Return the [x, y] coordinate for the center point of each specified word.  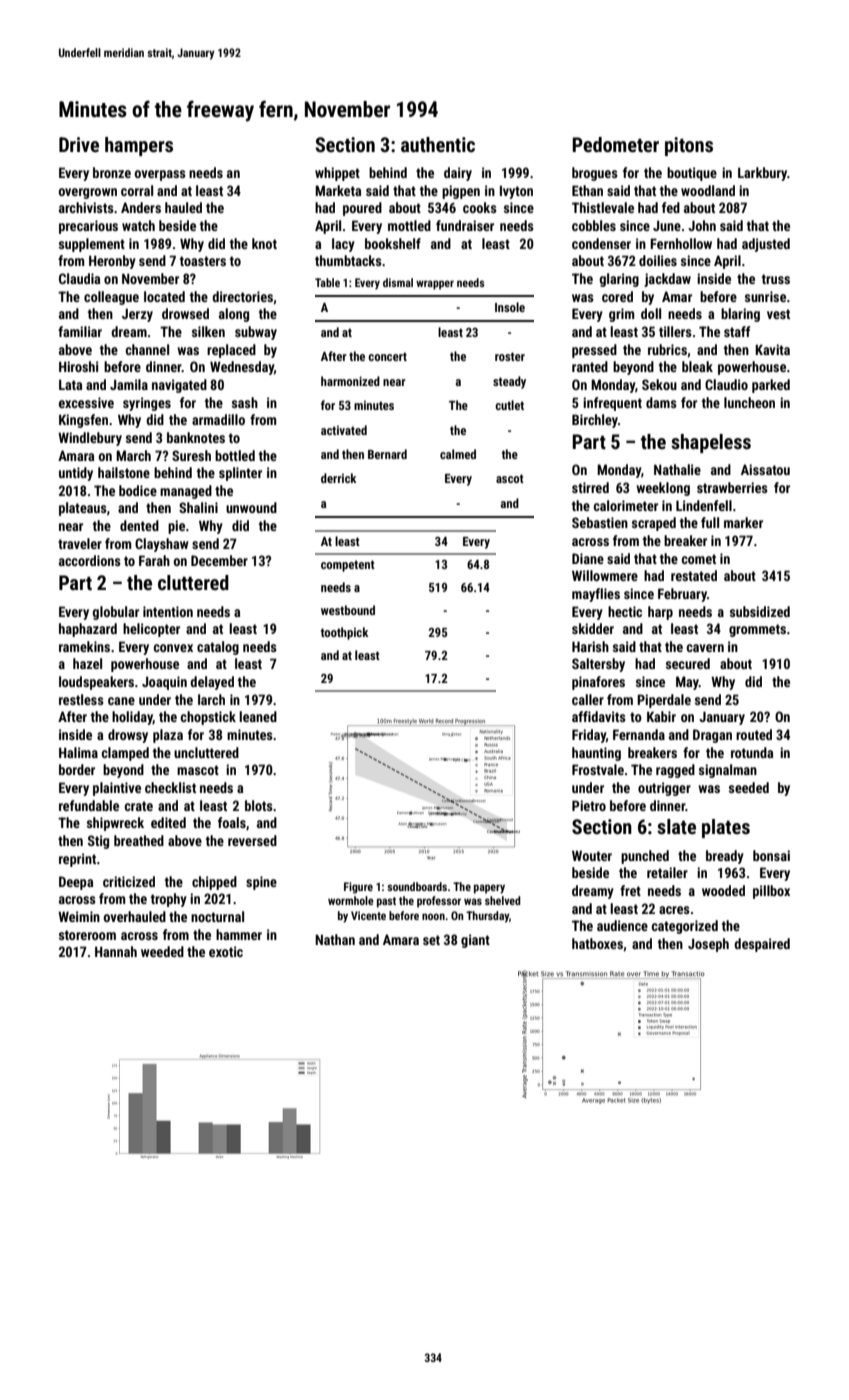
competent [348, 566]
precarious [88, 227]
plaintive [117, 789]
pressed [594, 351]
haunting [596, 754]
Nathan [335, 939]
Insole [510, 307]
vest [778, 314]
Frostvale [598, 769]
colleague [111, 298]
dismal [398, 282]
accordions [90, 560]
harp [660, 613]
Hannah [116, 951]
